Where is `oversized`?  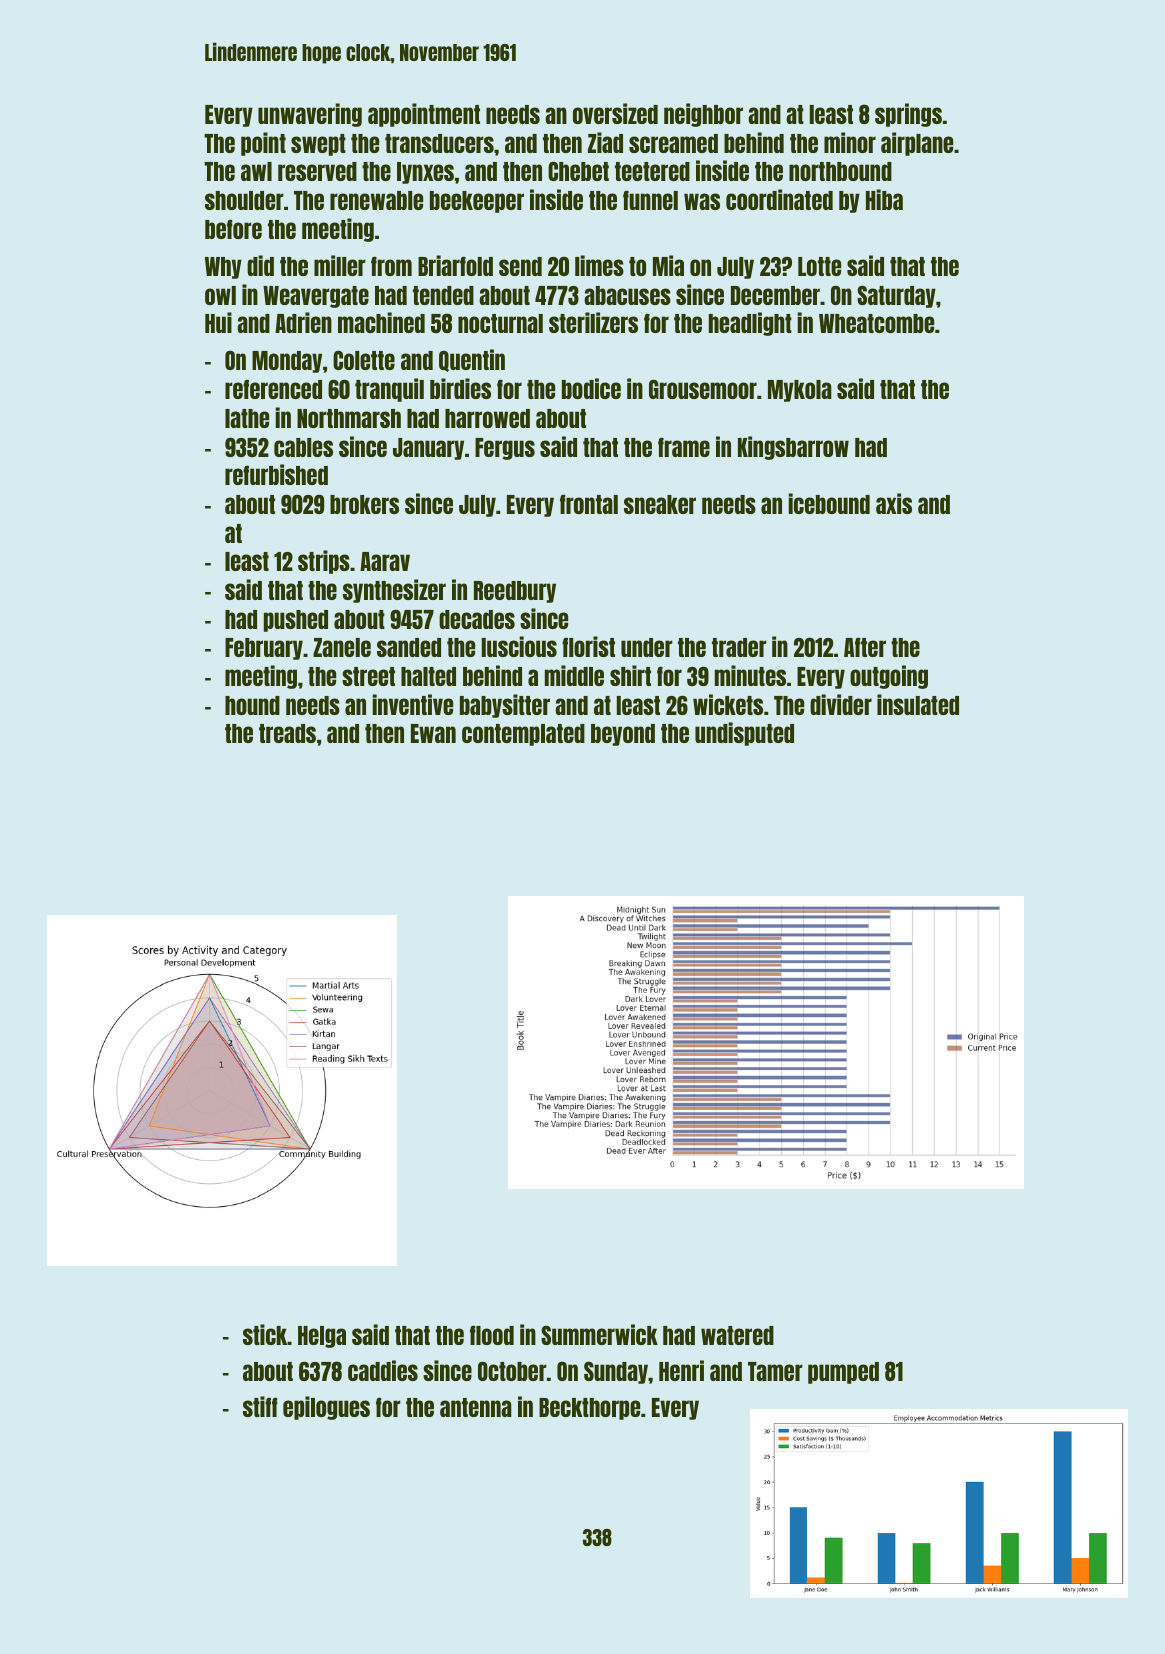 oversized is located at coordinates (615, 113).
